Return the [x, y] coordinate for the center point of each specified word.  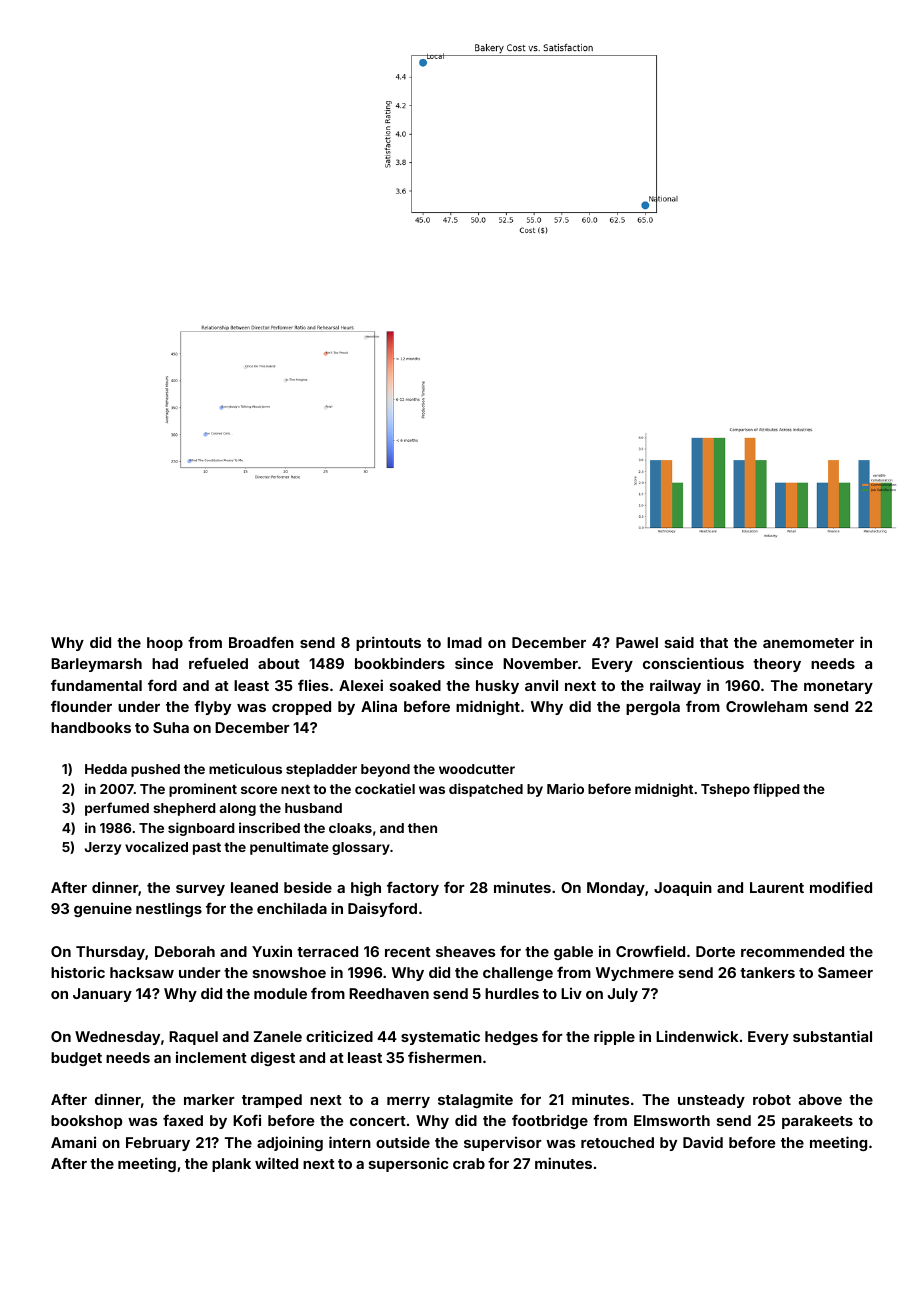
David [703, 1142]
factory [413, 888]
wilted [276, 1163]
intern [350, 1142]
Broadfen [261, 642]
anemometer [808, 643]
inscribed [269, 827]
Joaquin [683, 889]
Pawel [637, 642]
